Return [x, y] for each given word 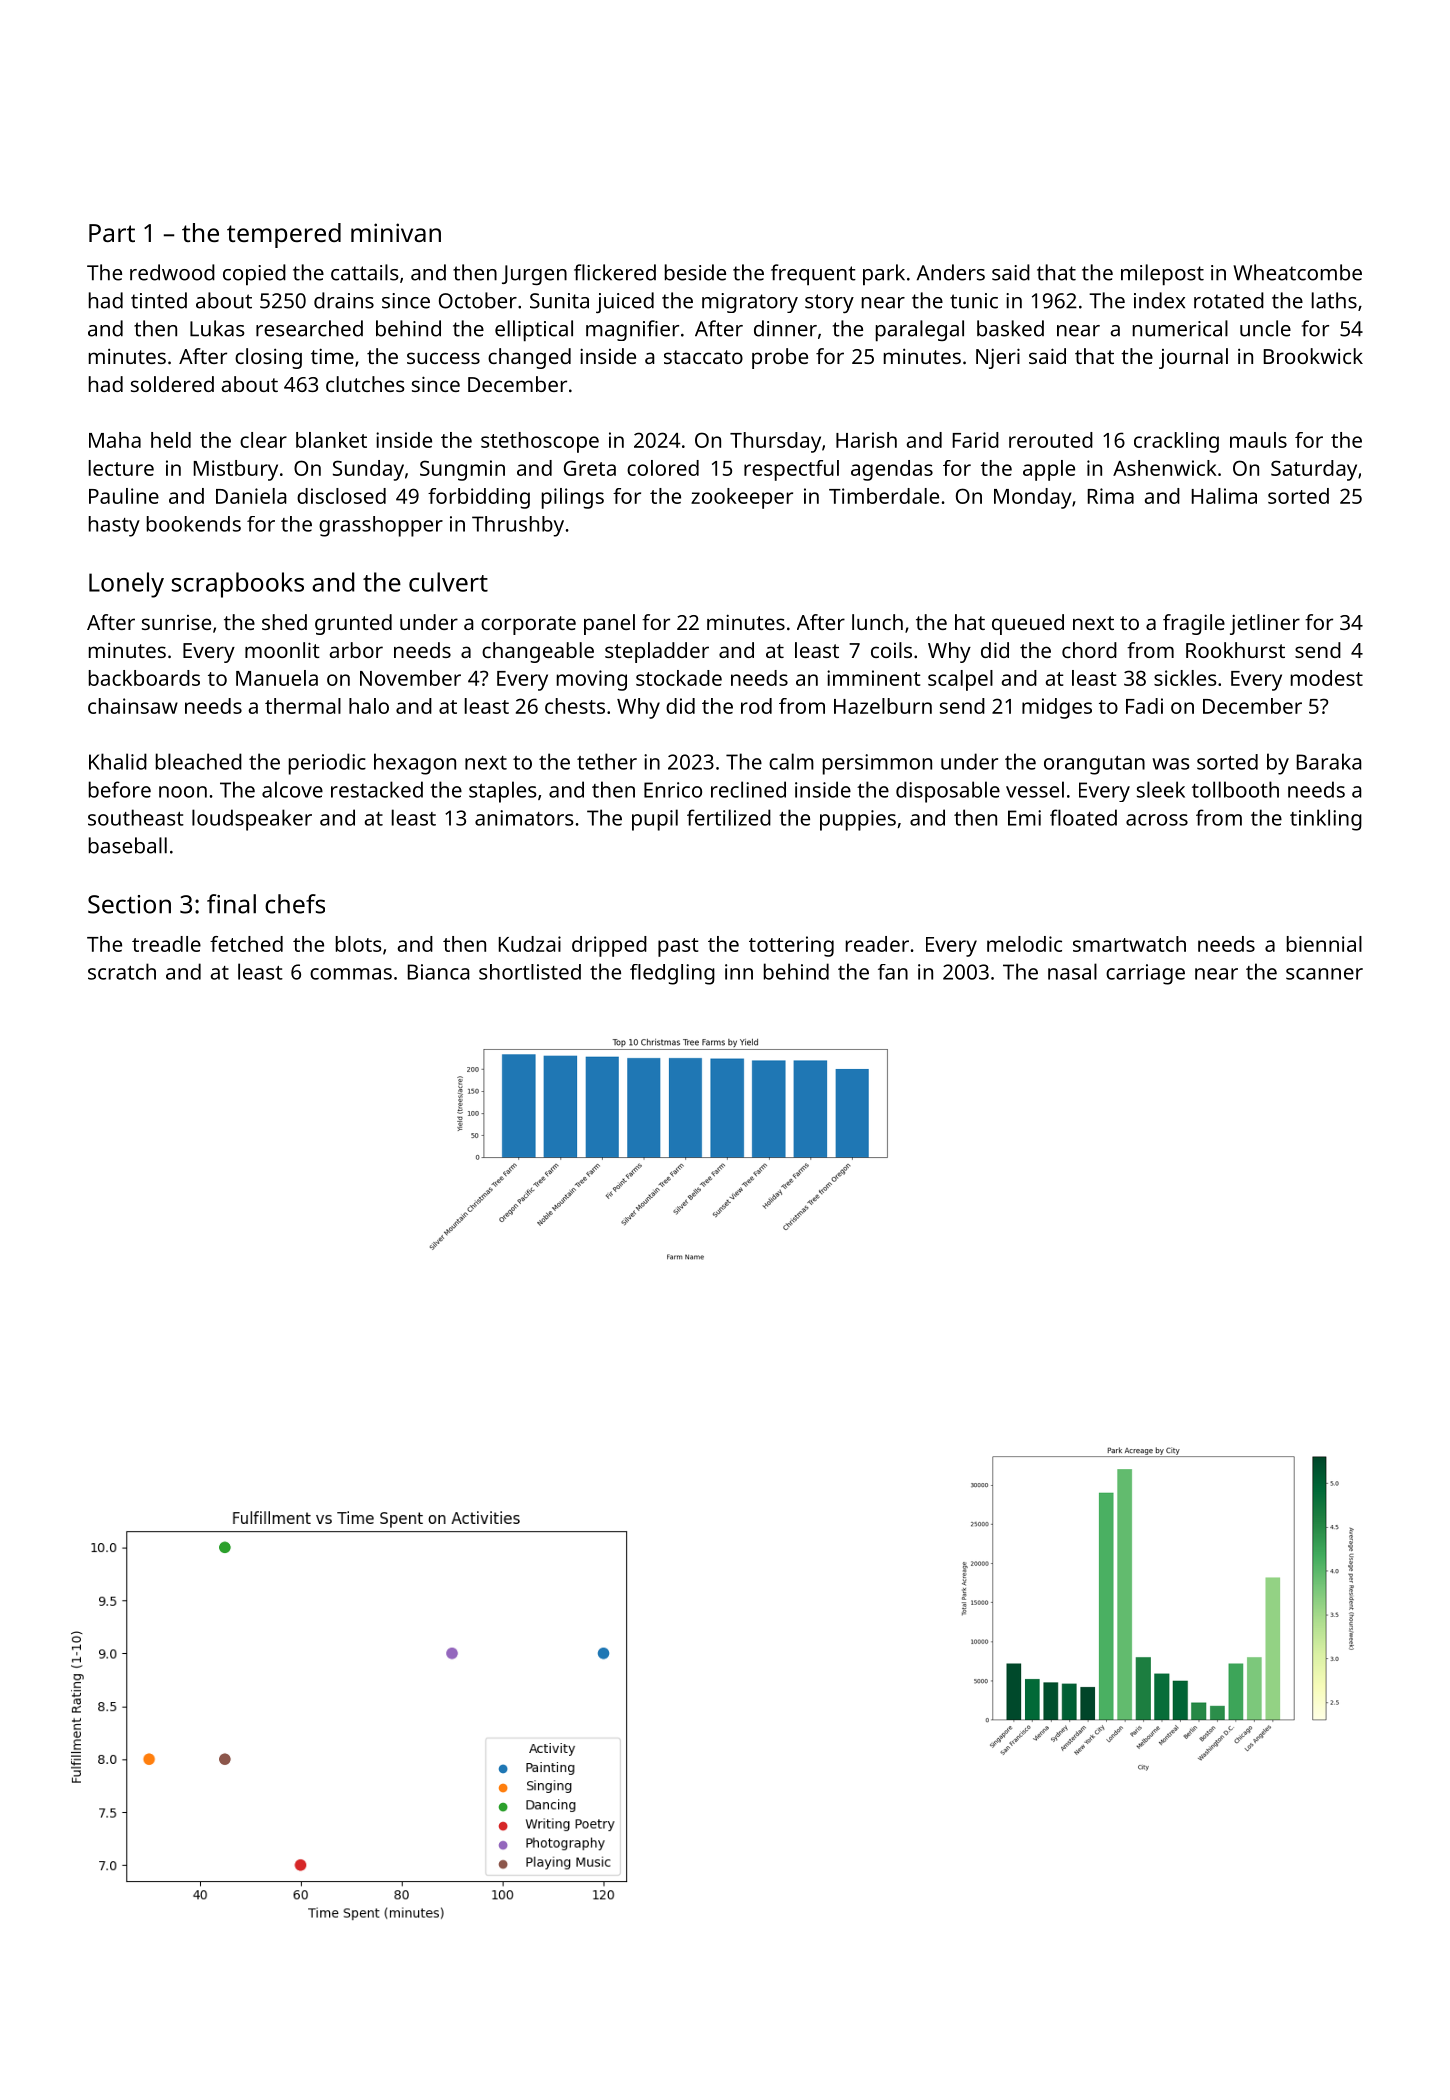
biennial [1324, 944]
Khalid [118, 761]
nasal [1072, 971]
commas [351, 974]
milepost [1162, 275]
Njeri [998, 358]
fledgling [672, 974]
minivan [396, 232]
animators [524, 818]
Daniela [251, 496]
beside [695, 272]
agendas [892, 470]
